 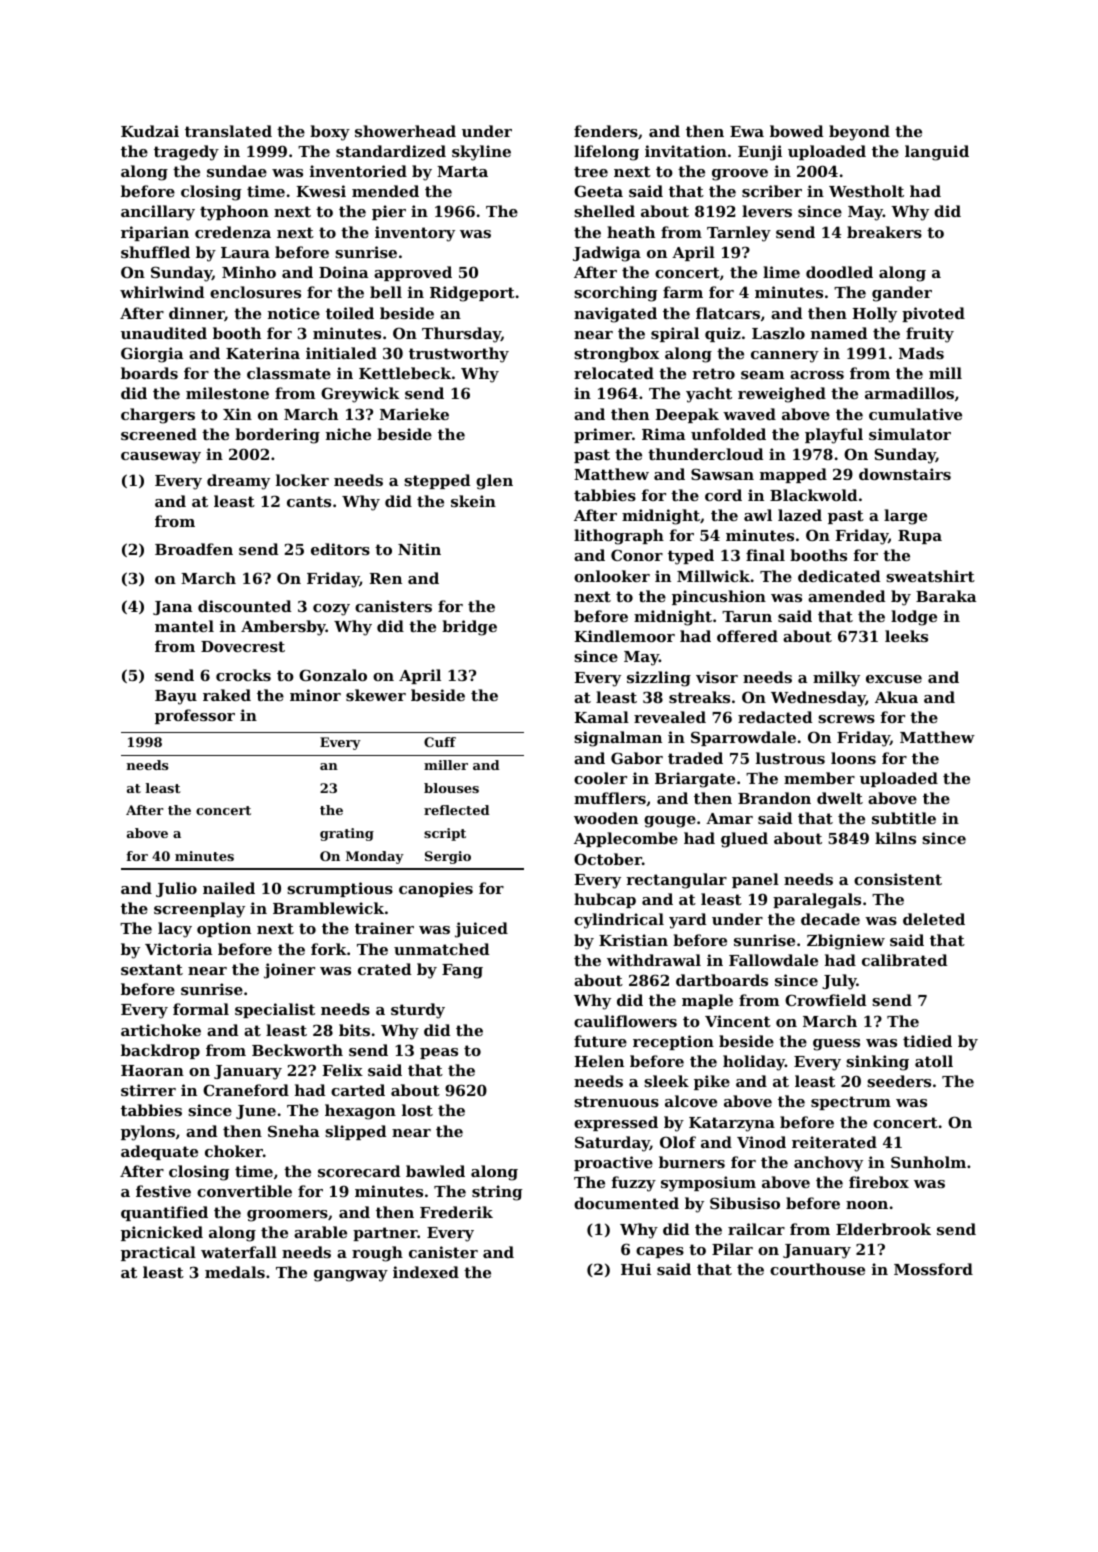 I want to click on Pilar, so click(x=732, y=1249).
